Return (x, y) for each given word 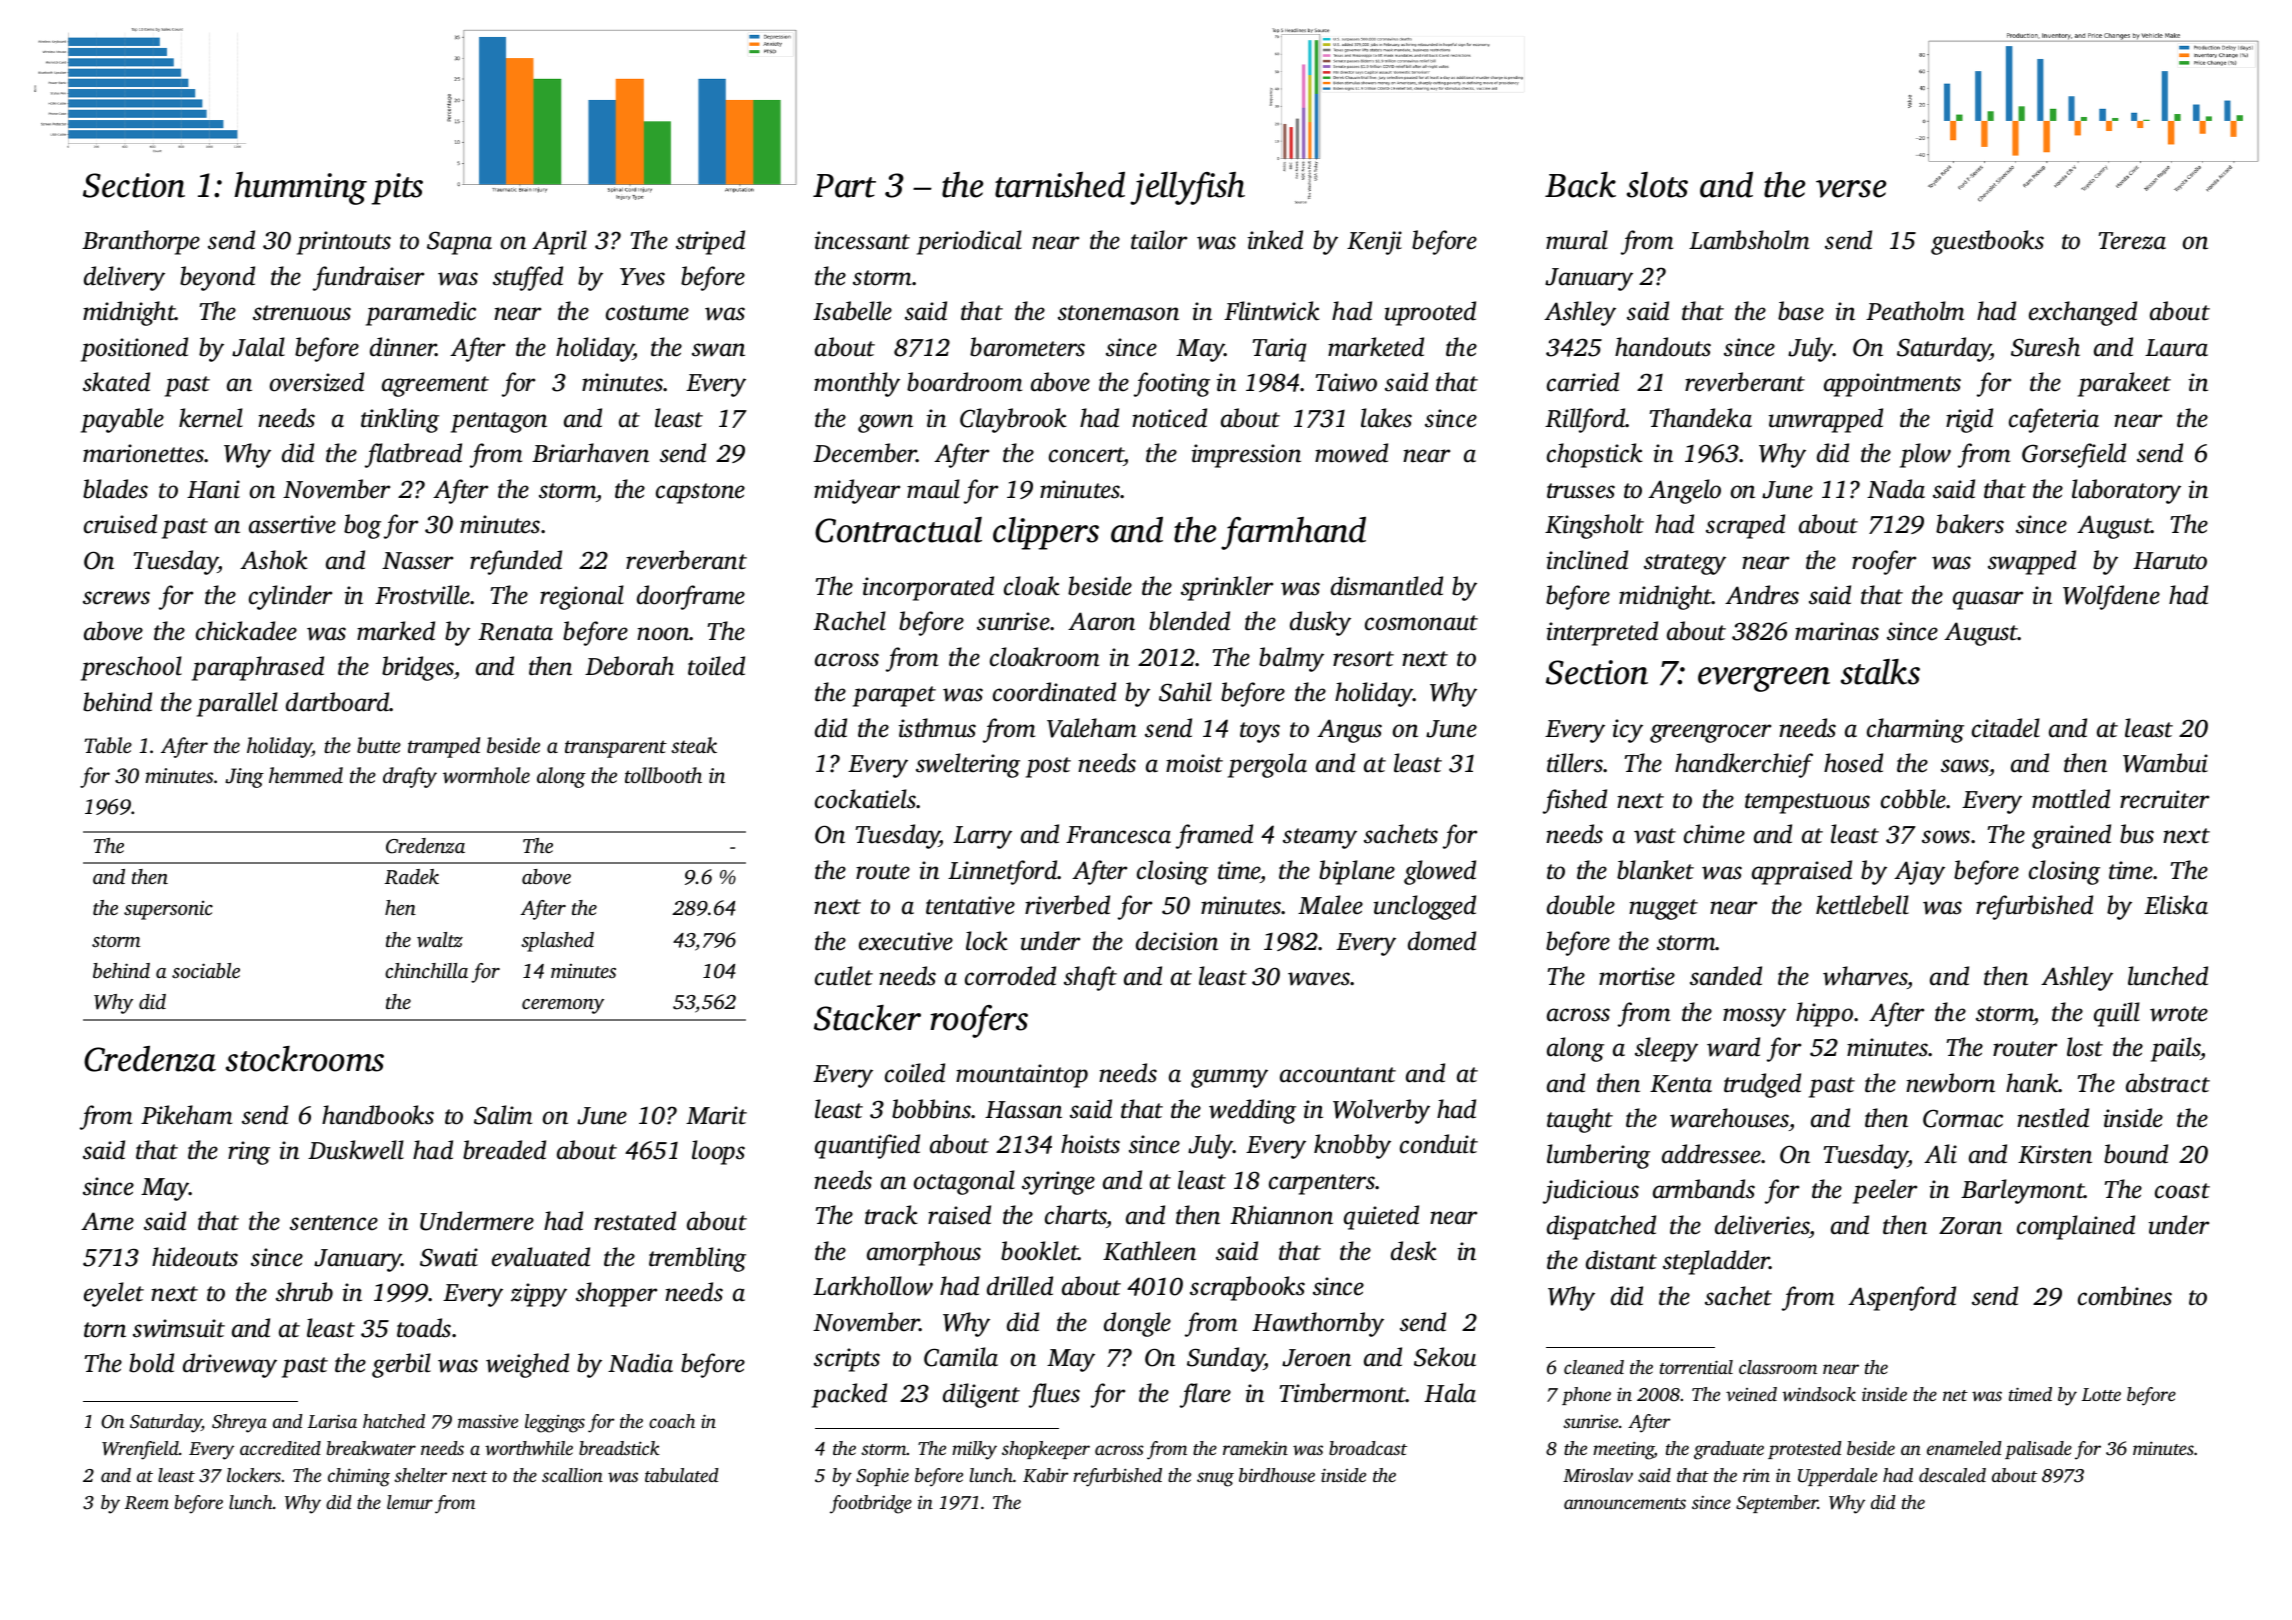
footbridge (871, 1504)
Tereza (2132, 241)
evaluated (541, 1257)
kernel (211, 418)
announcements (1625, 1503)
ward (1733, 1047)
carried (1583, 382)
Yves (642, 277)
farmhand (1293, 533)
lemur (410, 1502)
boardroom (964, 382)
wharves (1865, 977)
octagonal (964, 1182)
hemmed (306, 775)
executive (906, 941)
